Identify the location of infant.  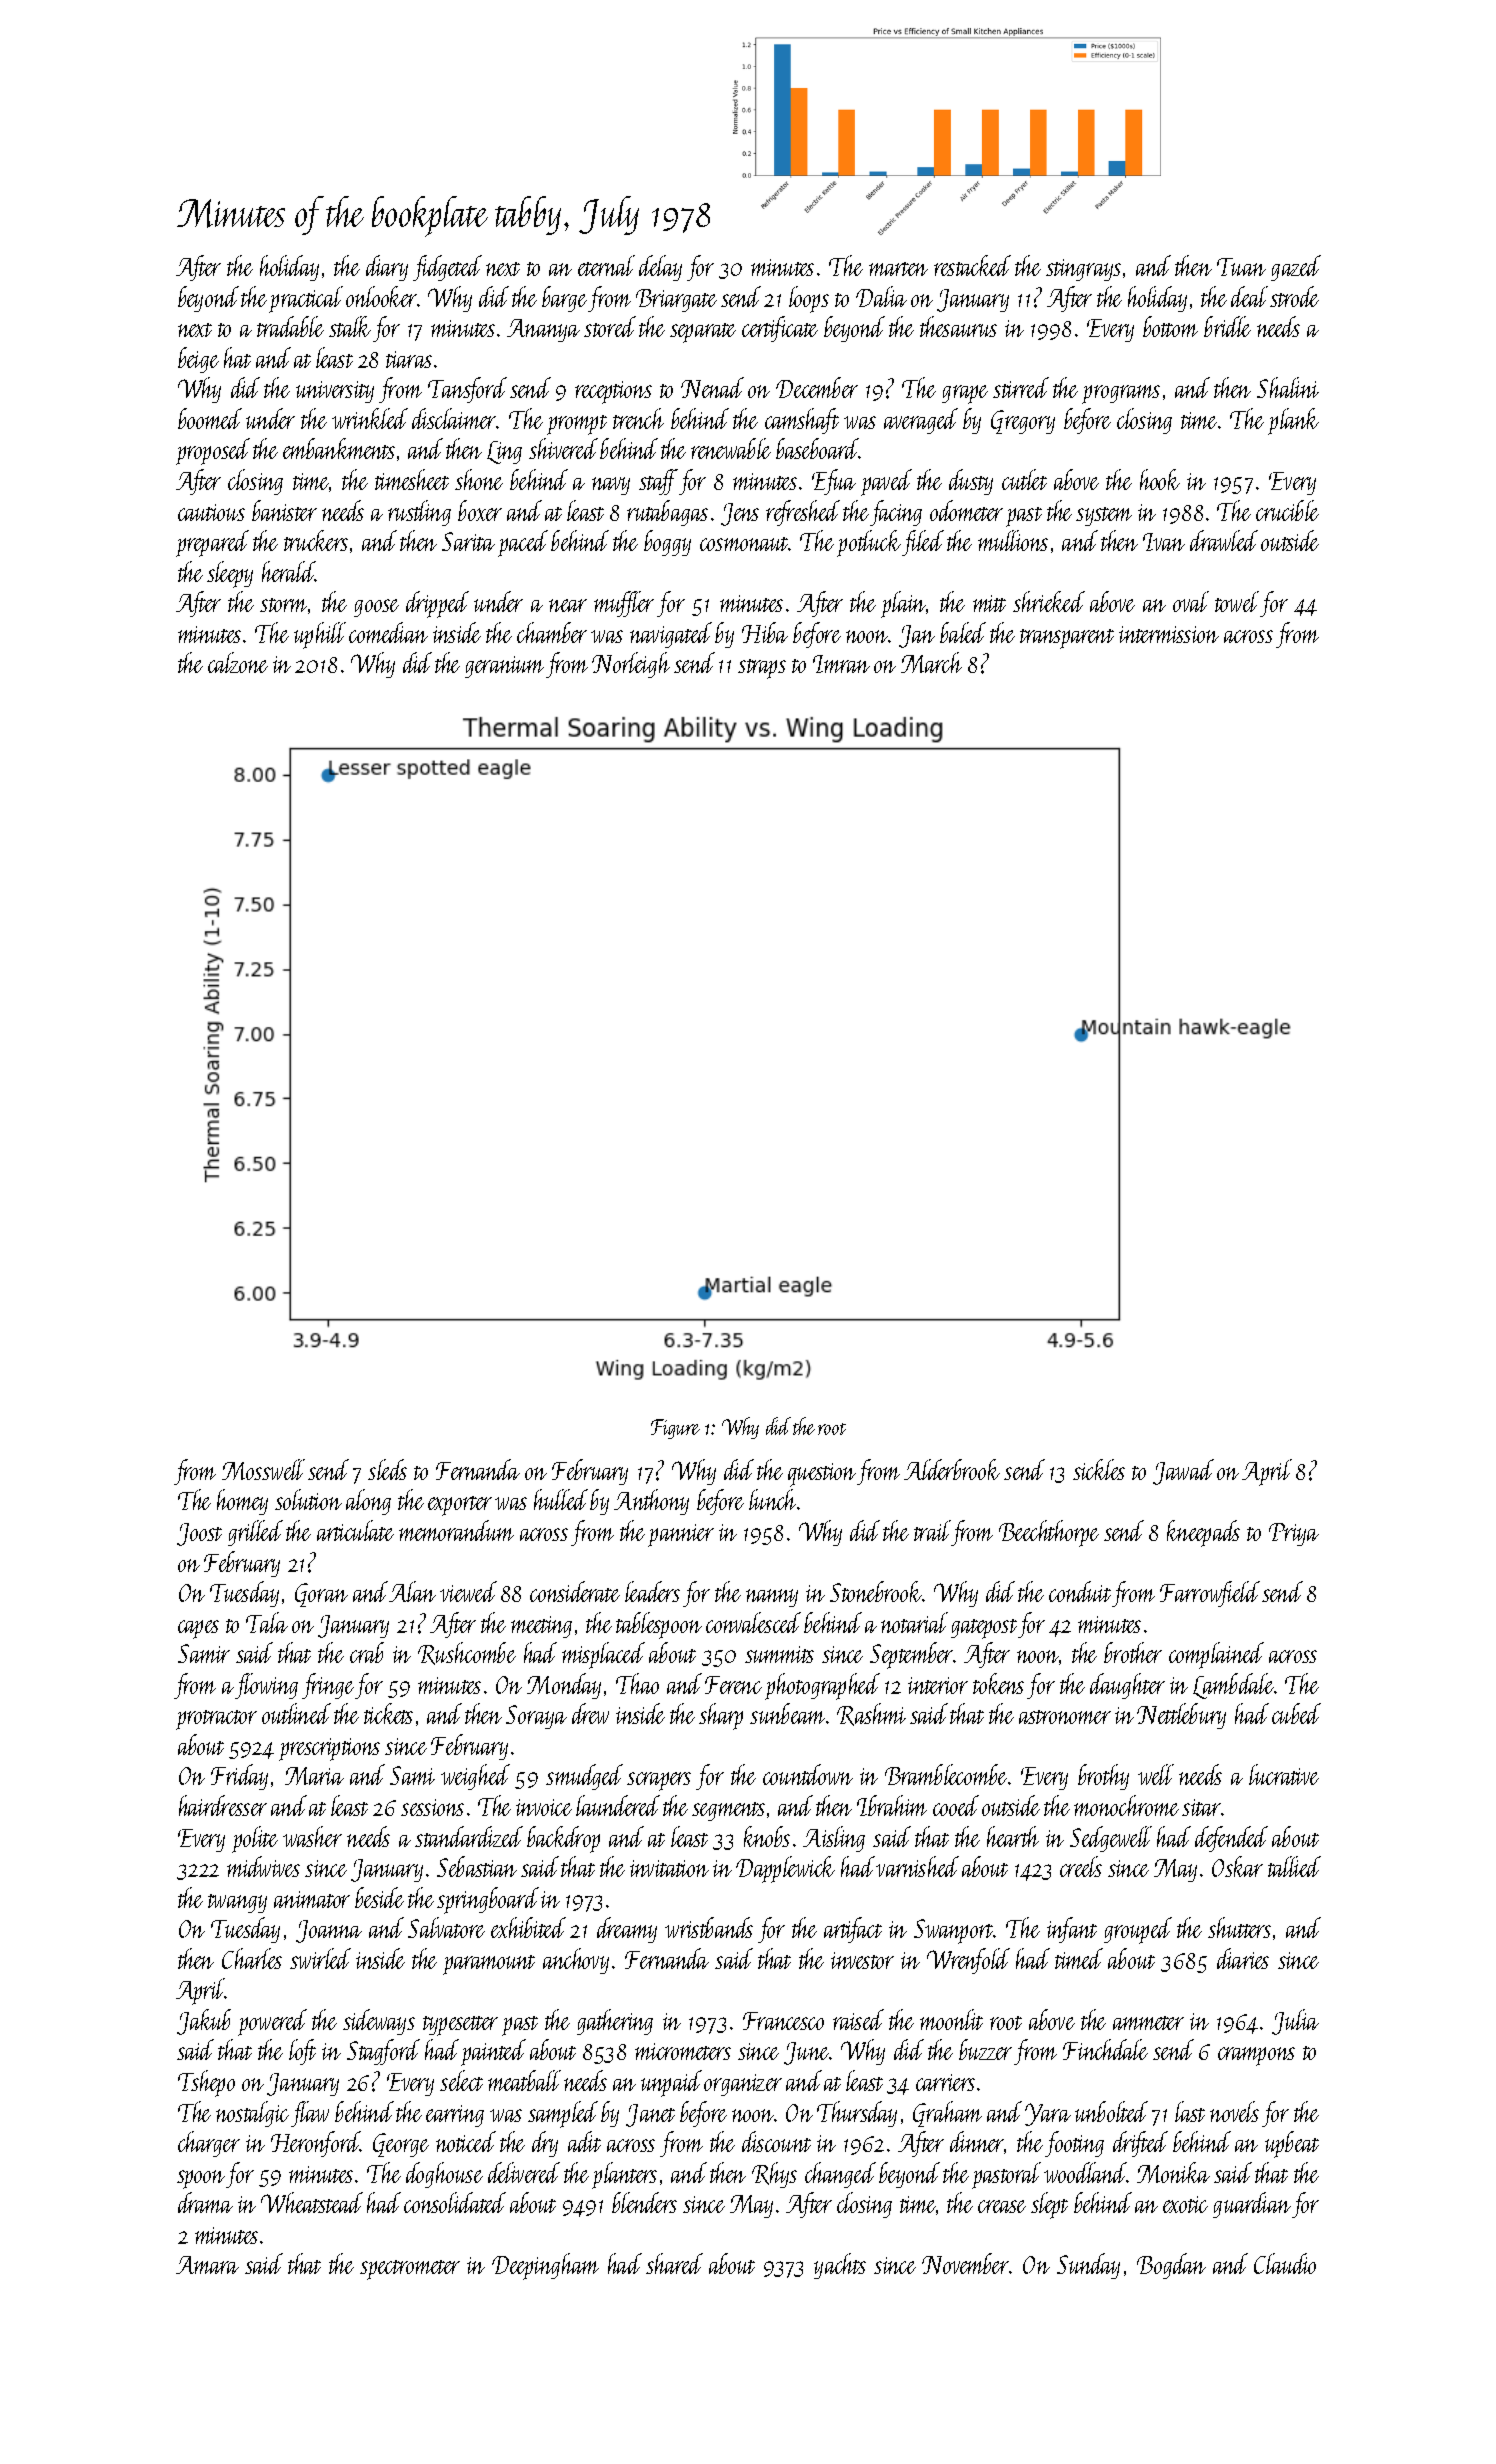
(1072, 1930).
